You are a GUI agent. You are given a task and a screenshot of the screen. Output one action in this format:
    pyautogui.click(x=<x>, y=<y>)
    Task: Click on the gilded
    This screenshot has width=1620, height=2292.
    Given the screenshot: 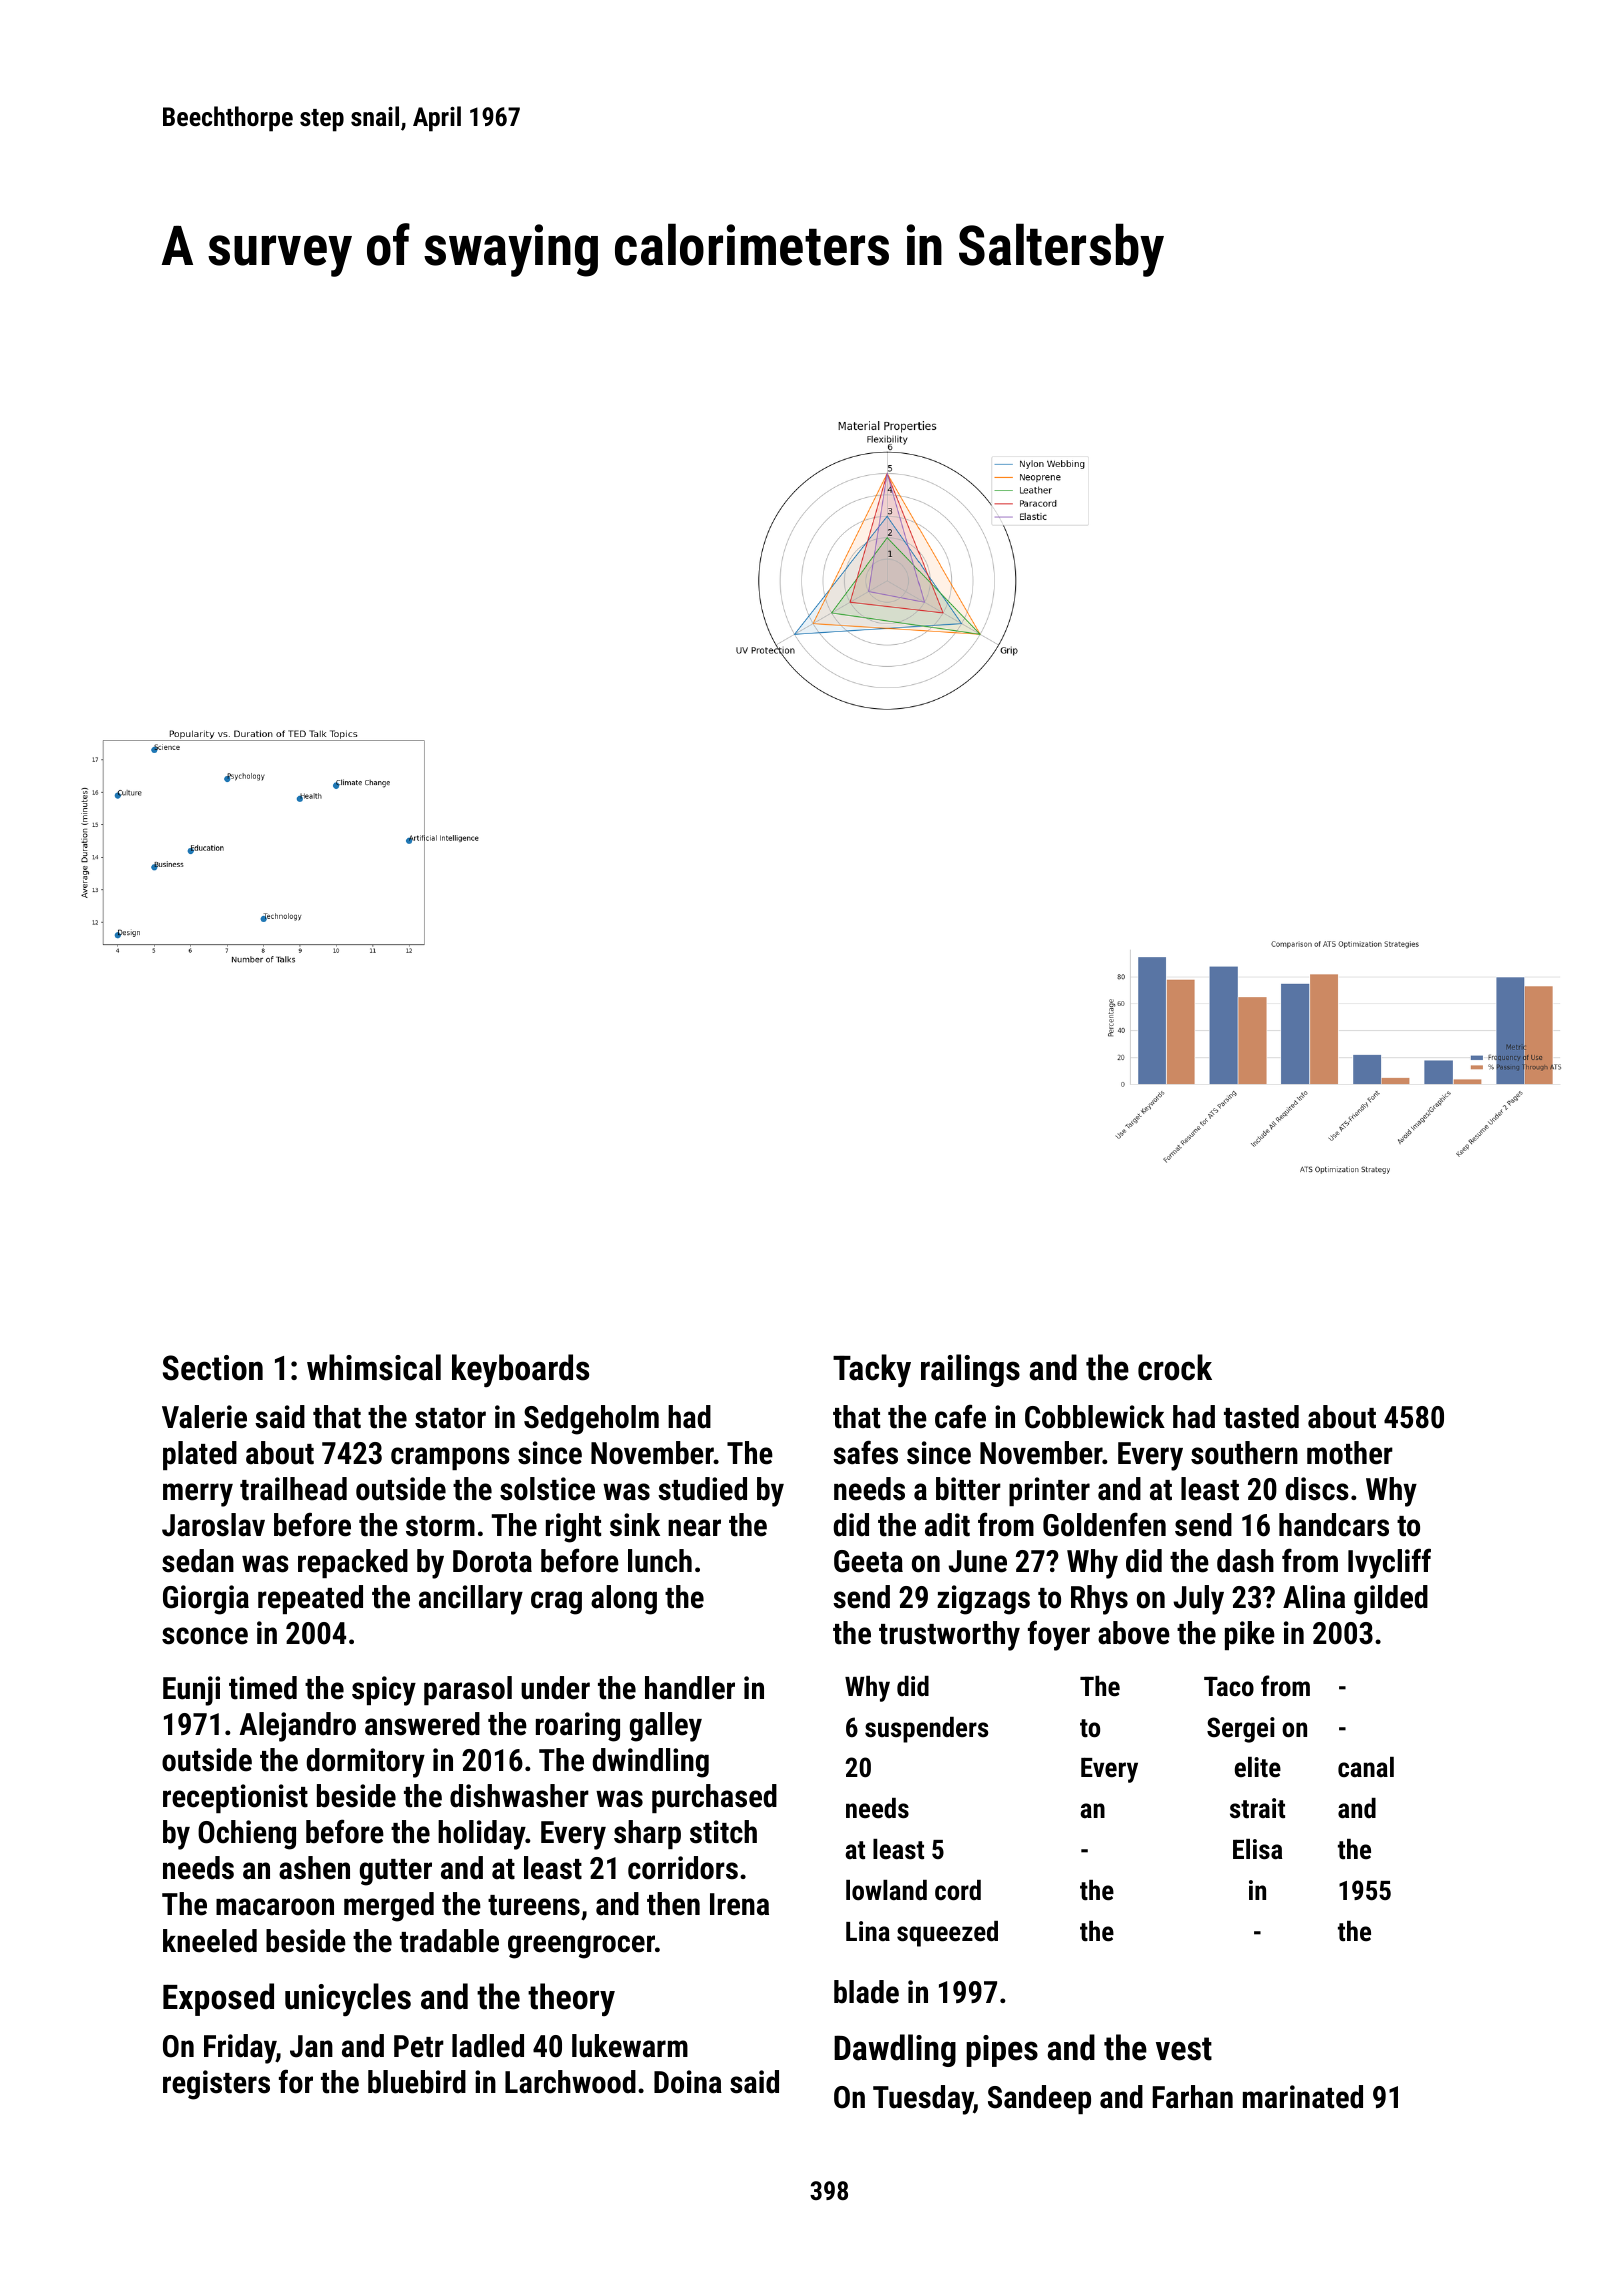 What is the action you would take?
    pyautogui.click(x=1391, y=1600)
